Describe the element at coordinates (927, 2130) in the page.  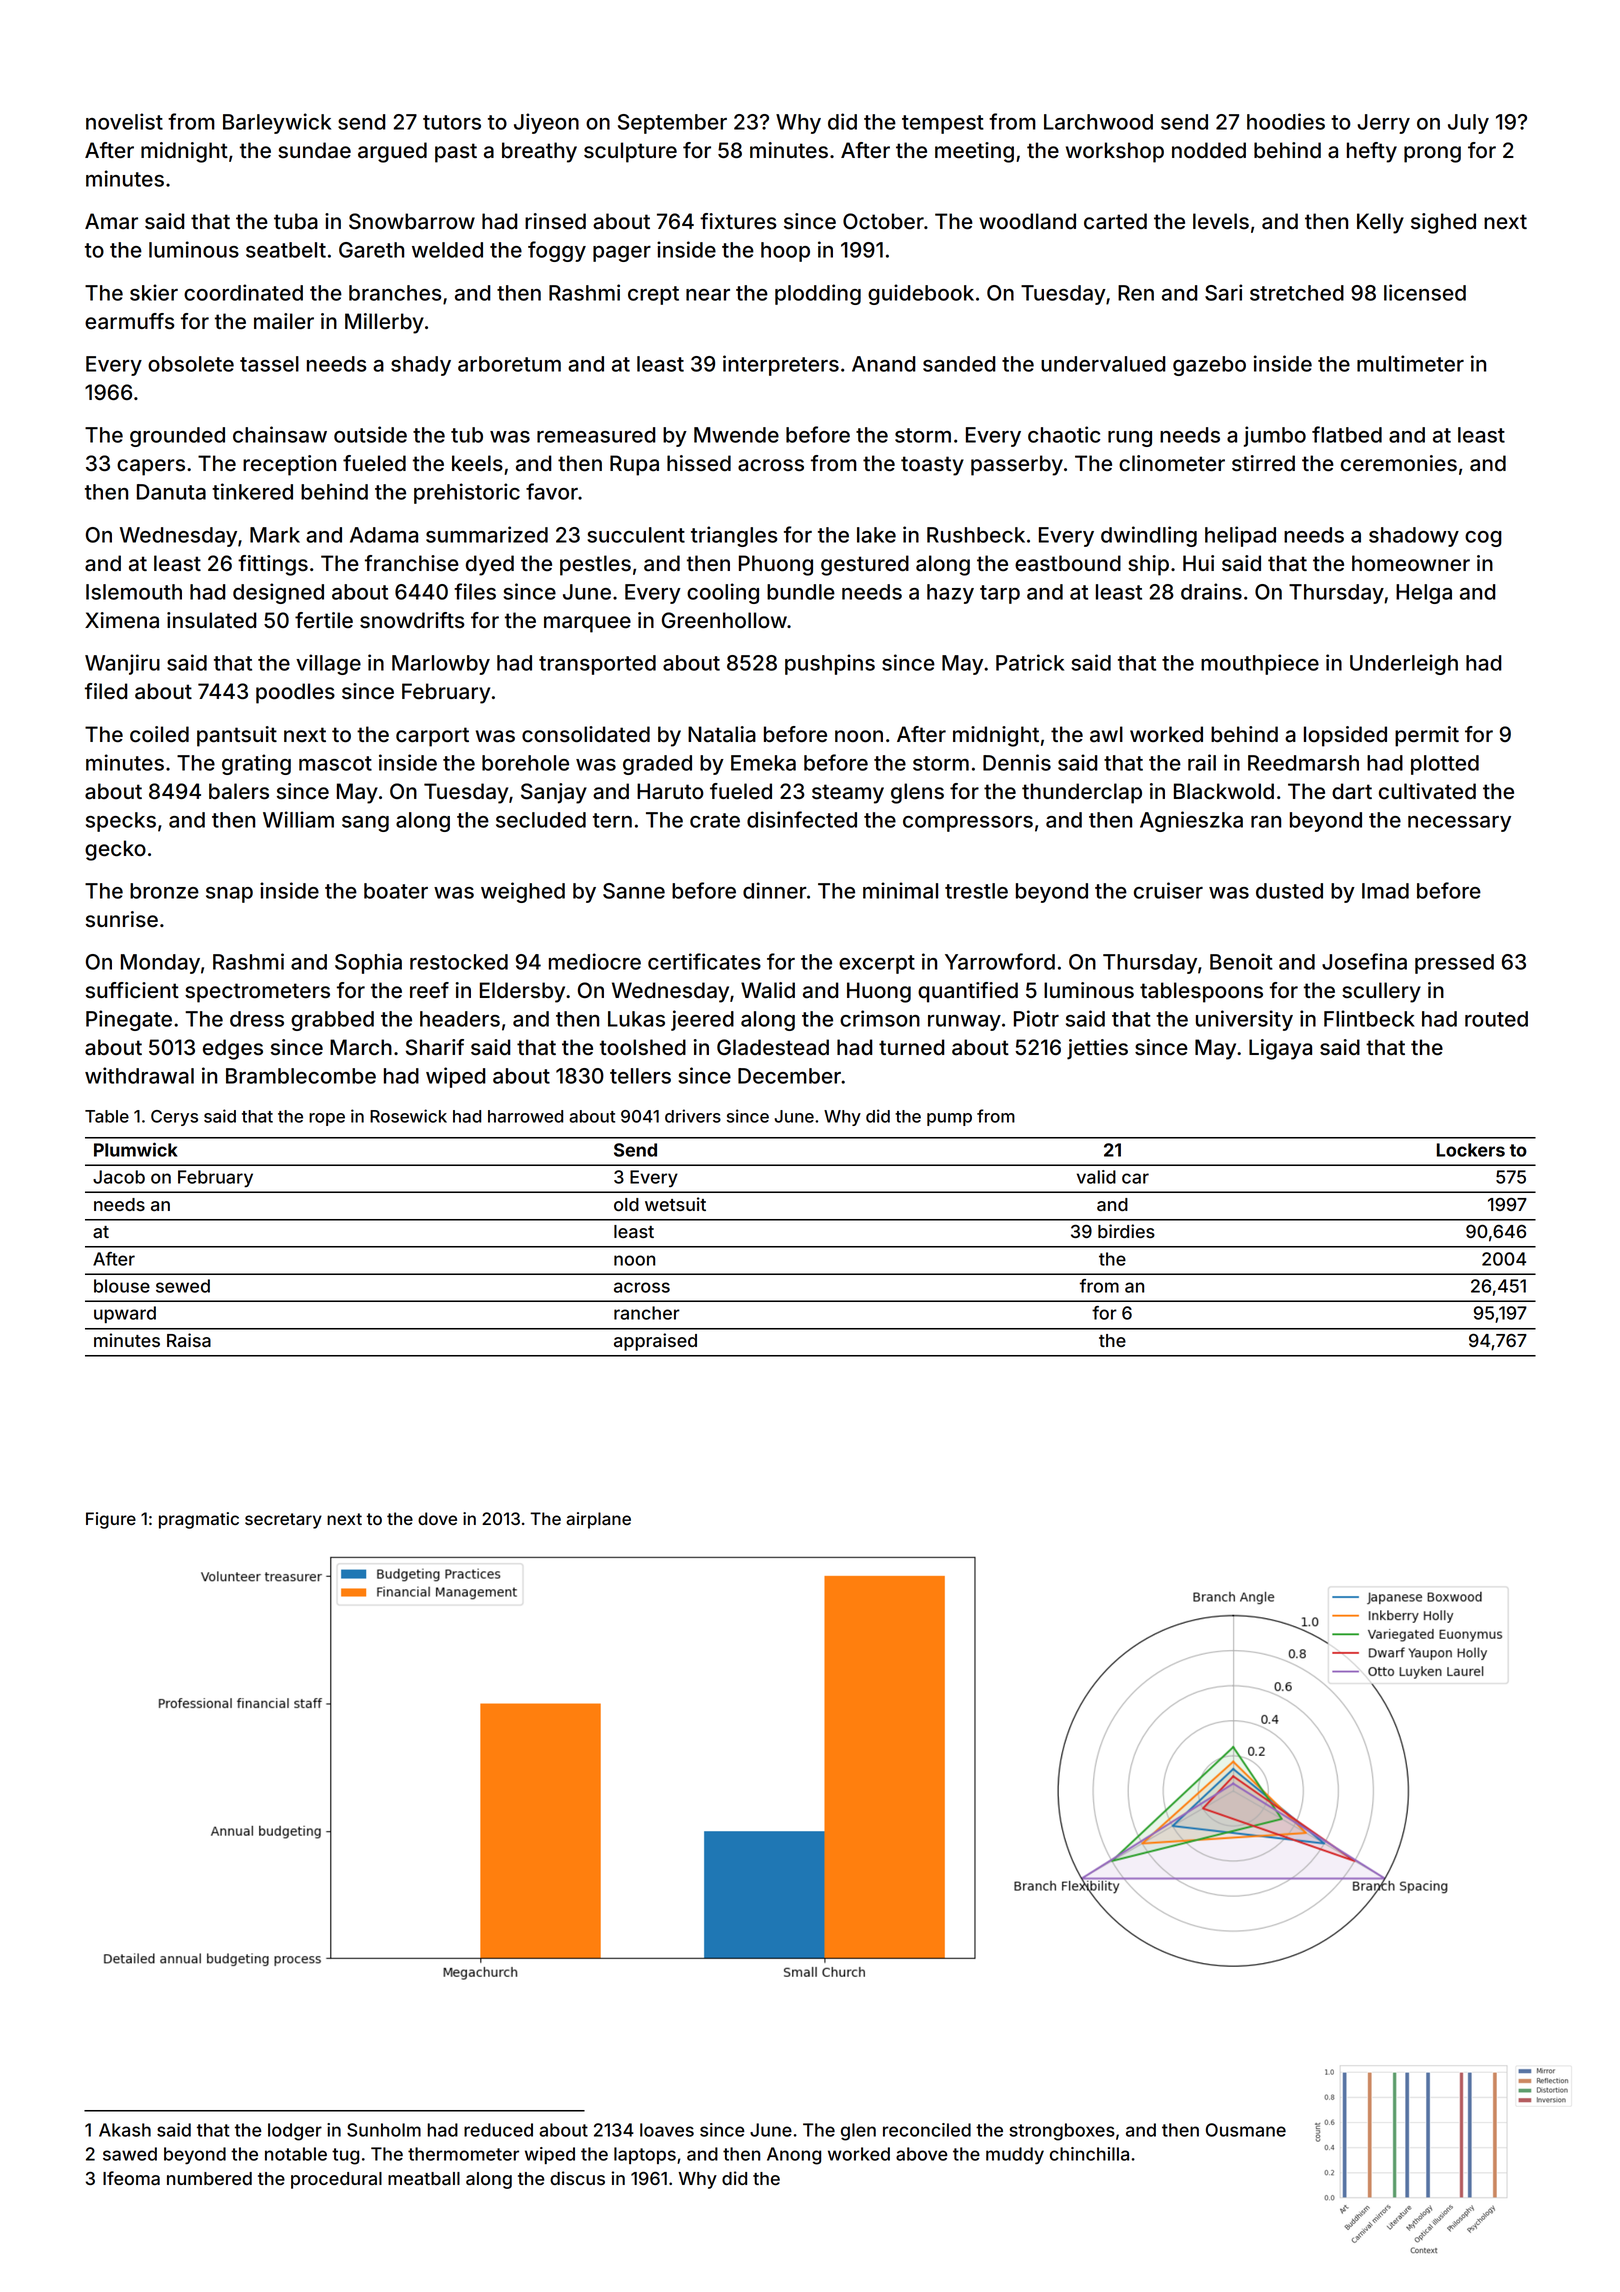
I see `reconciled` at that location.
